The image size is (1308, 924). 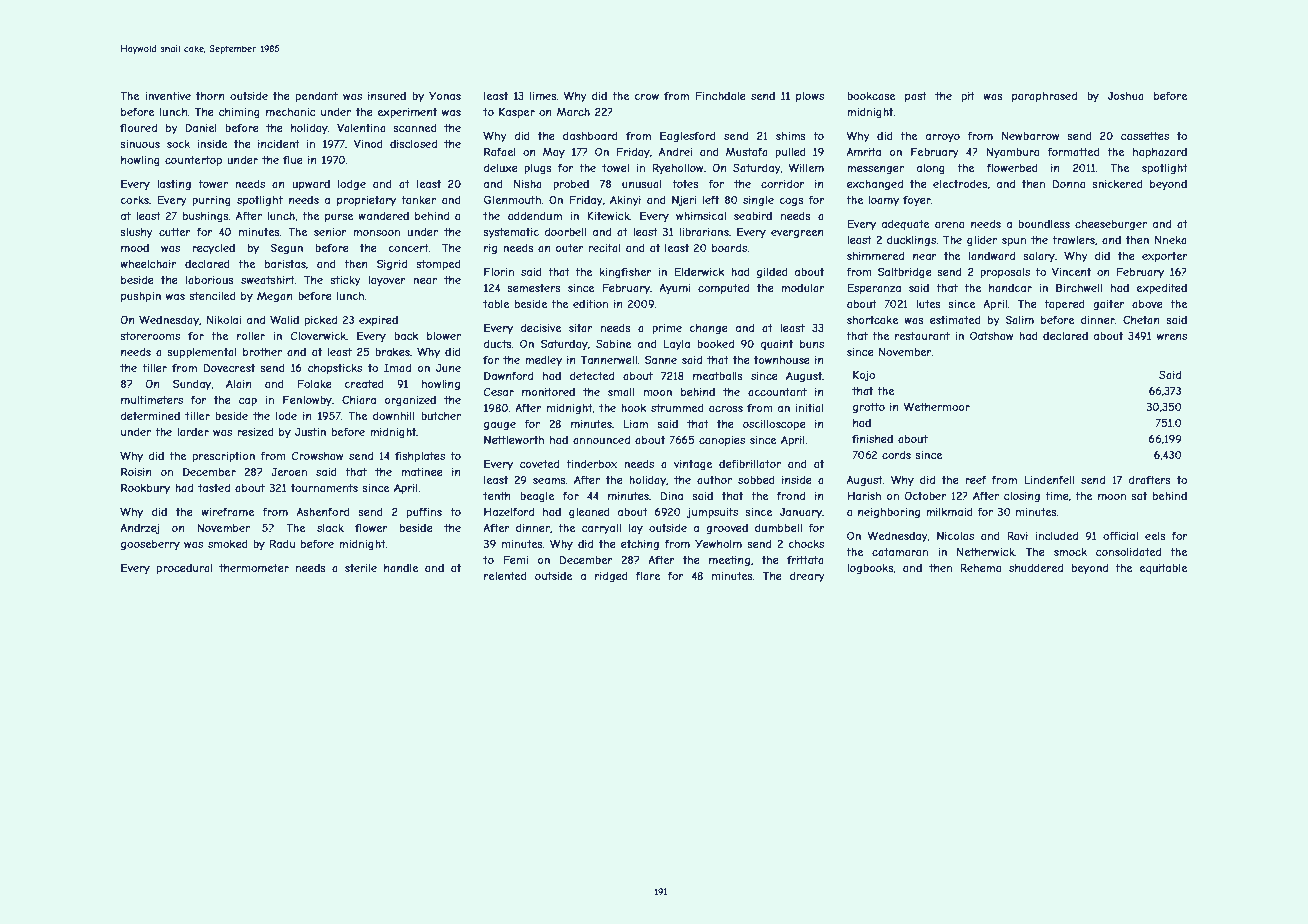 I want to click on sterile, so click(x=361, y=568).
